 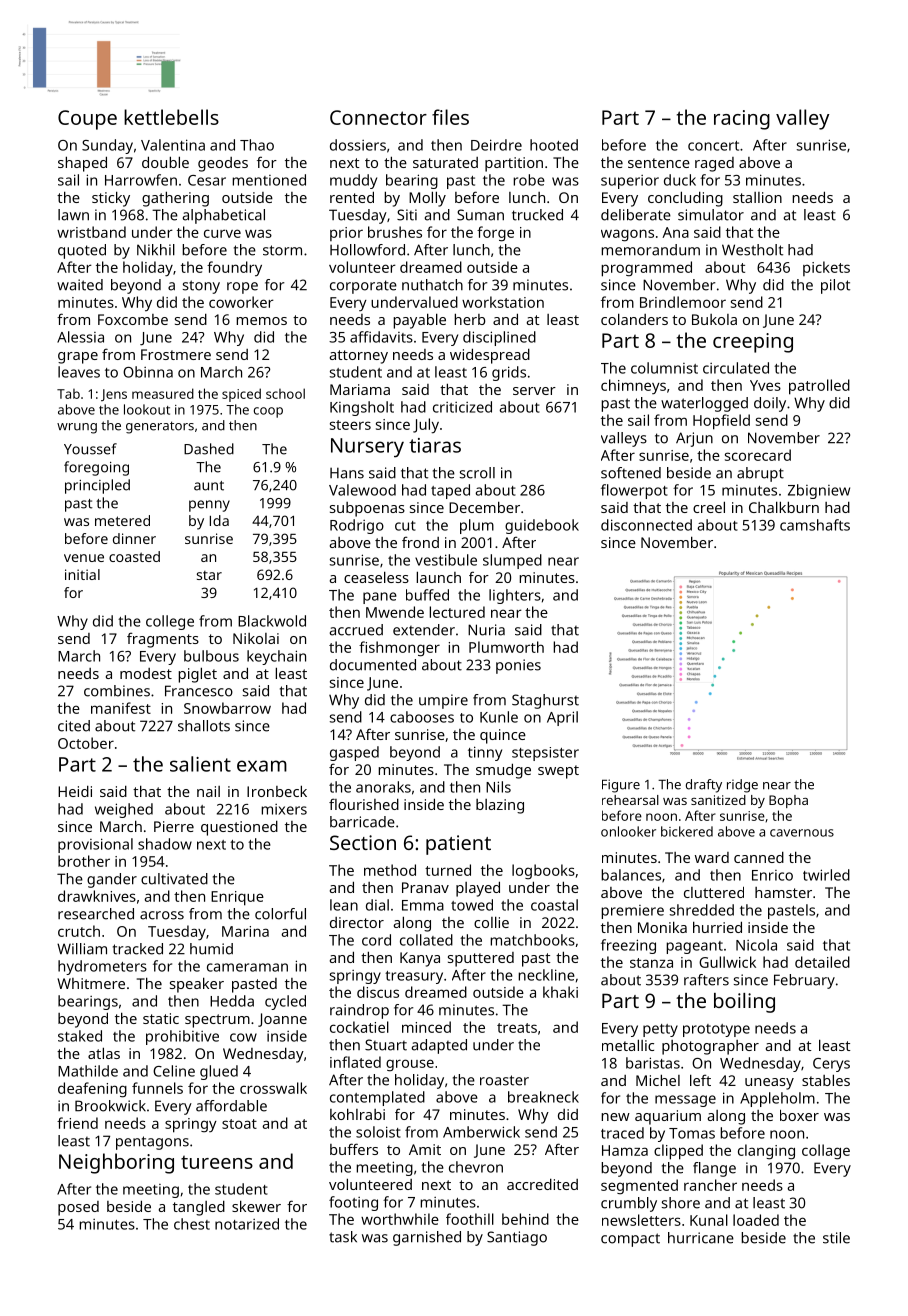 What do you see at coordinates (378, 117) in the page?
I see `Connector` at bounding box center [378, 117].
